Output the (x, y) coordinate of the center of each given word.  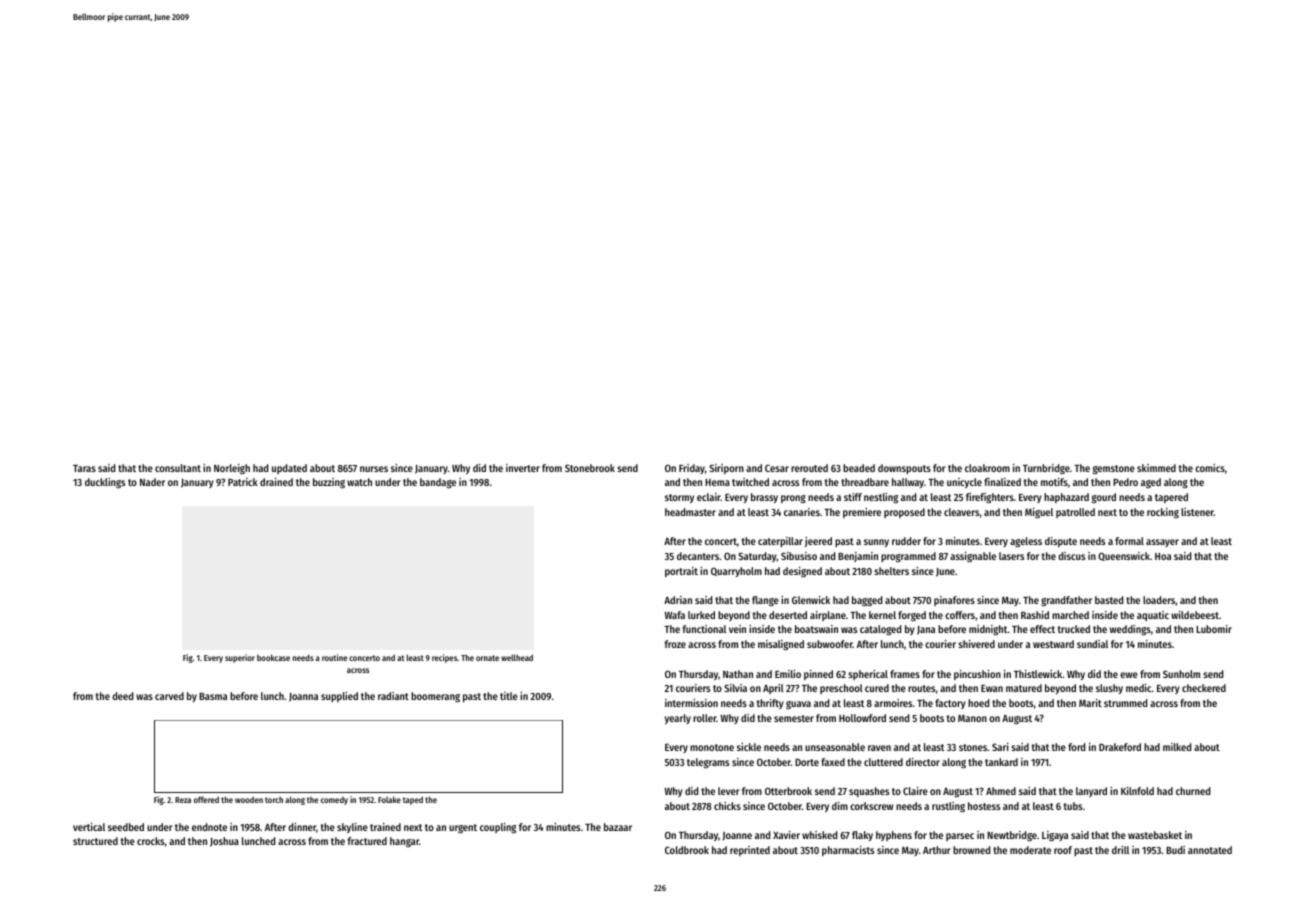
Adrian (678, 600)
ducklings (105, 483)
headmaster (690, 512)
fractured (367, 841)
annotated (1210, 850)
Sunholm (1181, 674)
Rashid (1035, 615)
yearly (678, 719)
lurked (701, 615)
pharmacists (848, 851)
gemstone (1114, 469)
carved (169, 696)
